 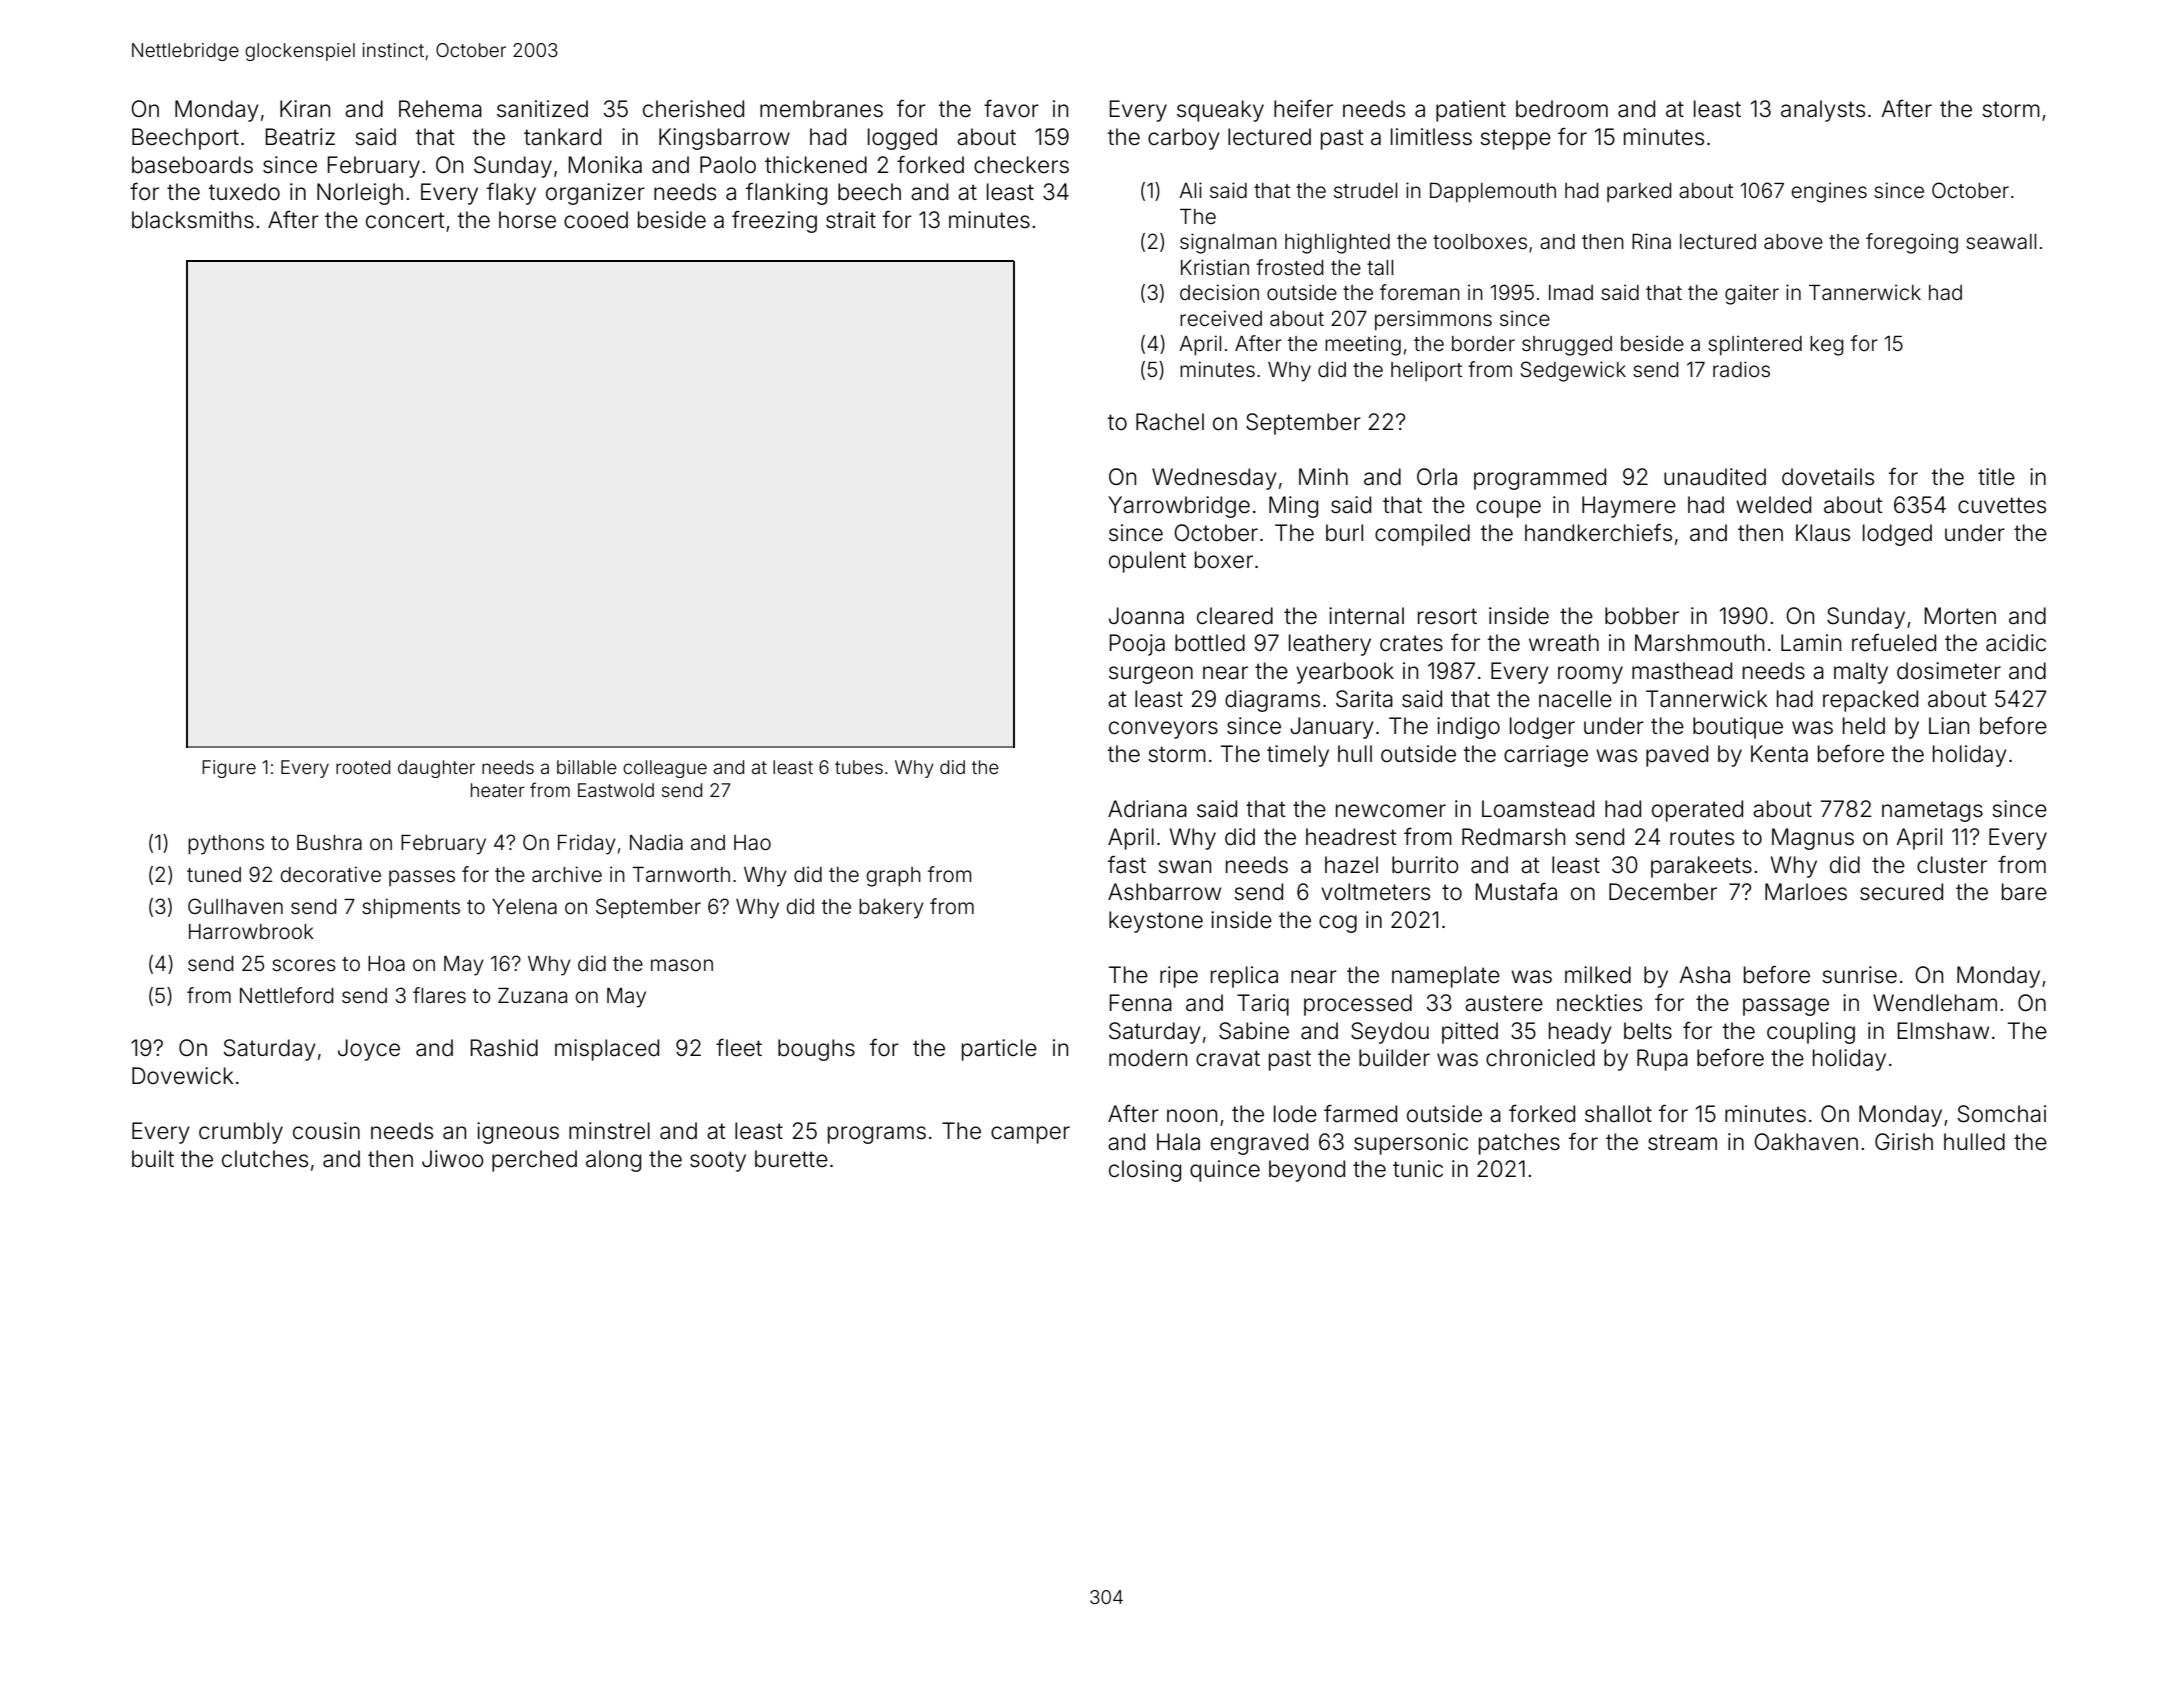 What do you see at coordinates (752, 843) in the screenshot?
I see `Hao` at bounding box center [752, 843].
